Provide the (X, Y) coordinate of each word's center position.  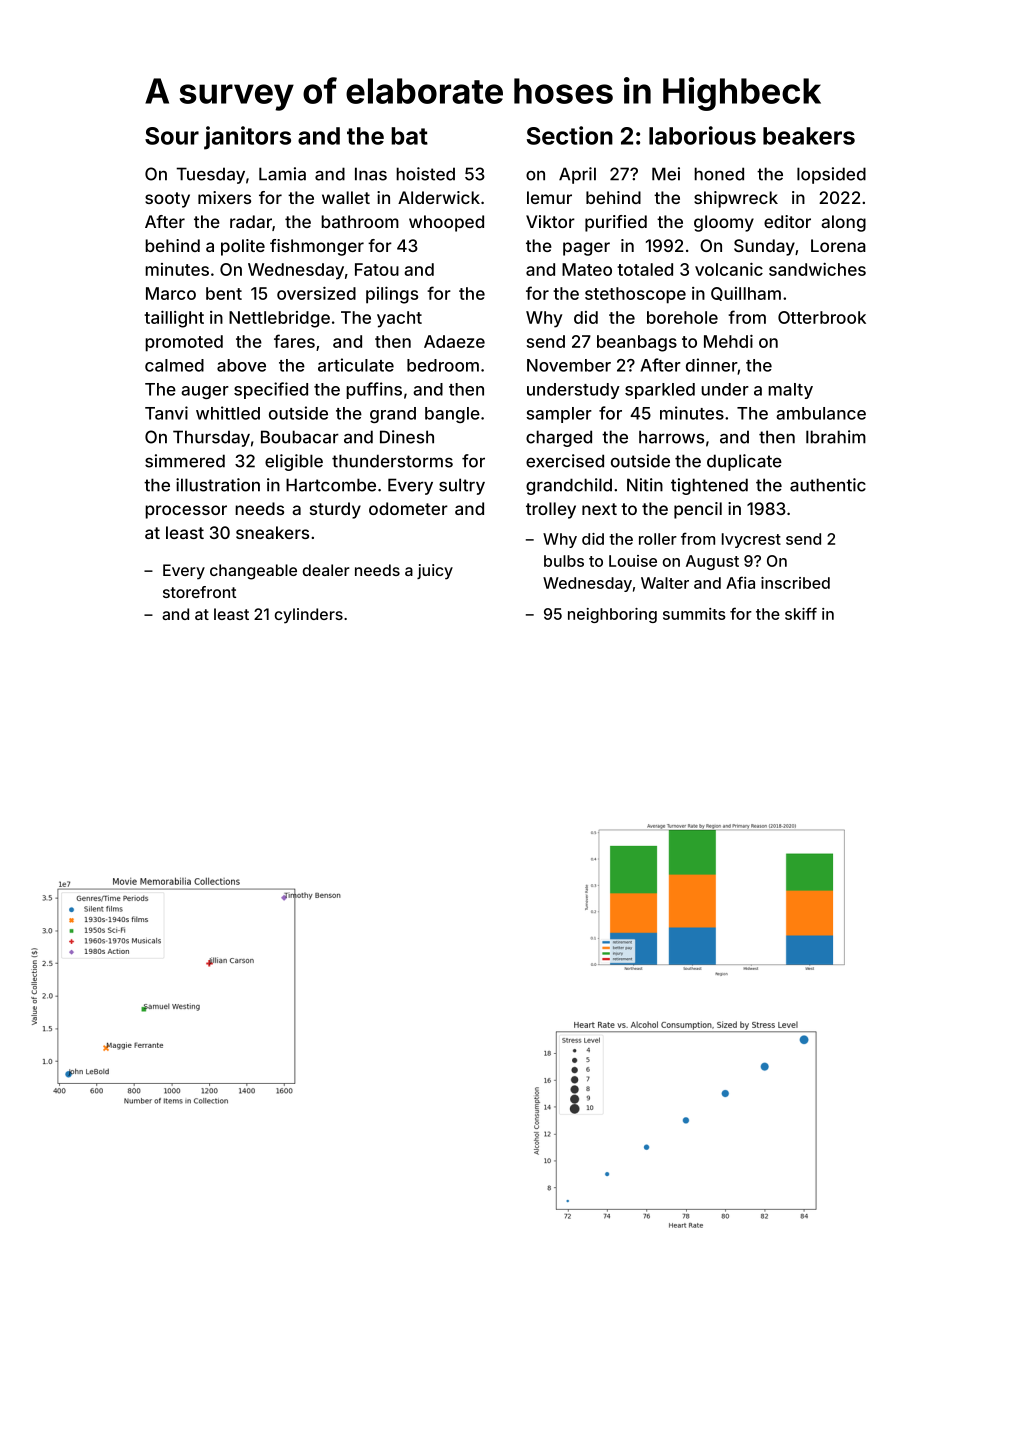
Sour (172, 136)
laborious (702, 135)
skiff (801, 613)
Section (570, 135)
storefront (199, 592)
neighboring (612, 615)
